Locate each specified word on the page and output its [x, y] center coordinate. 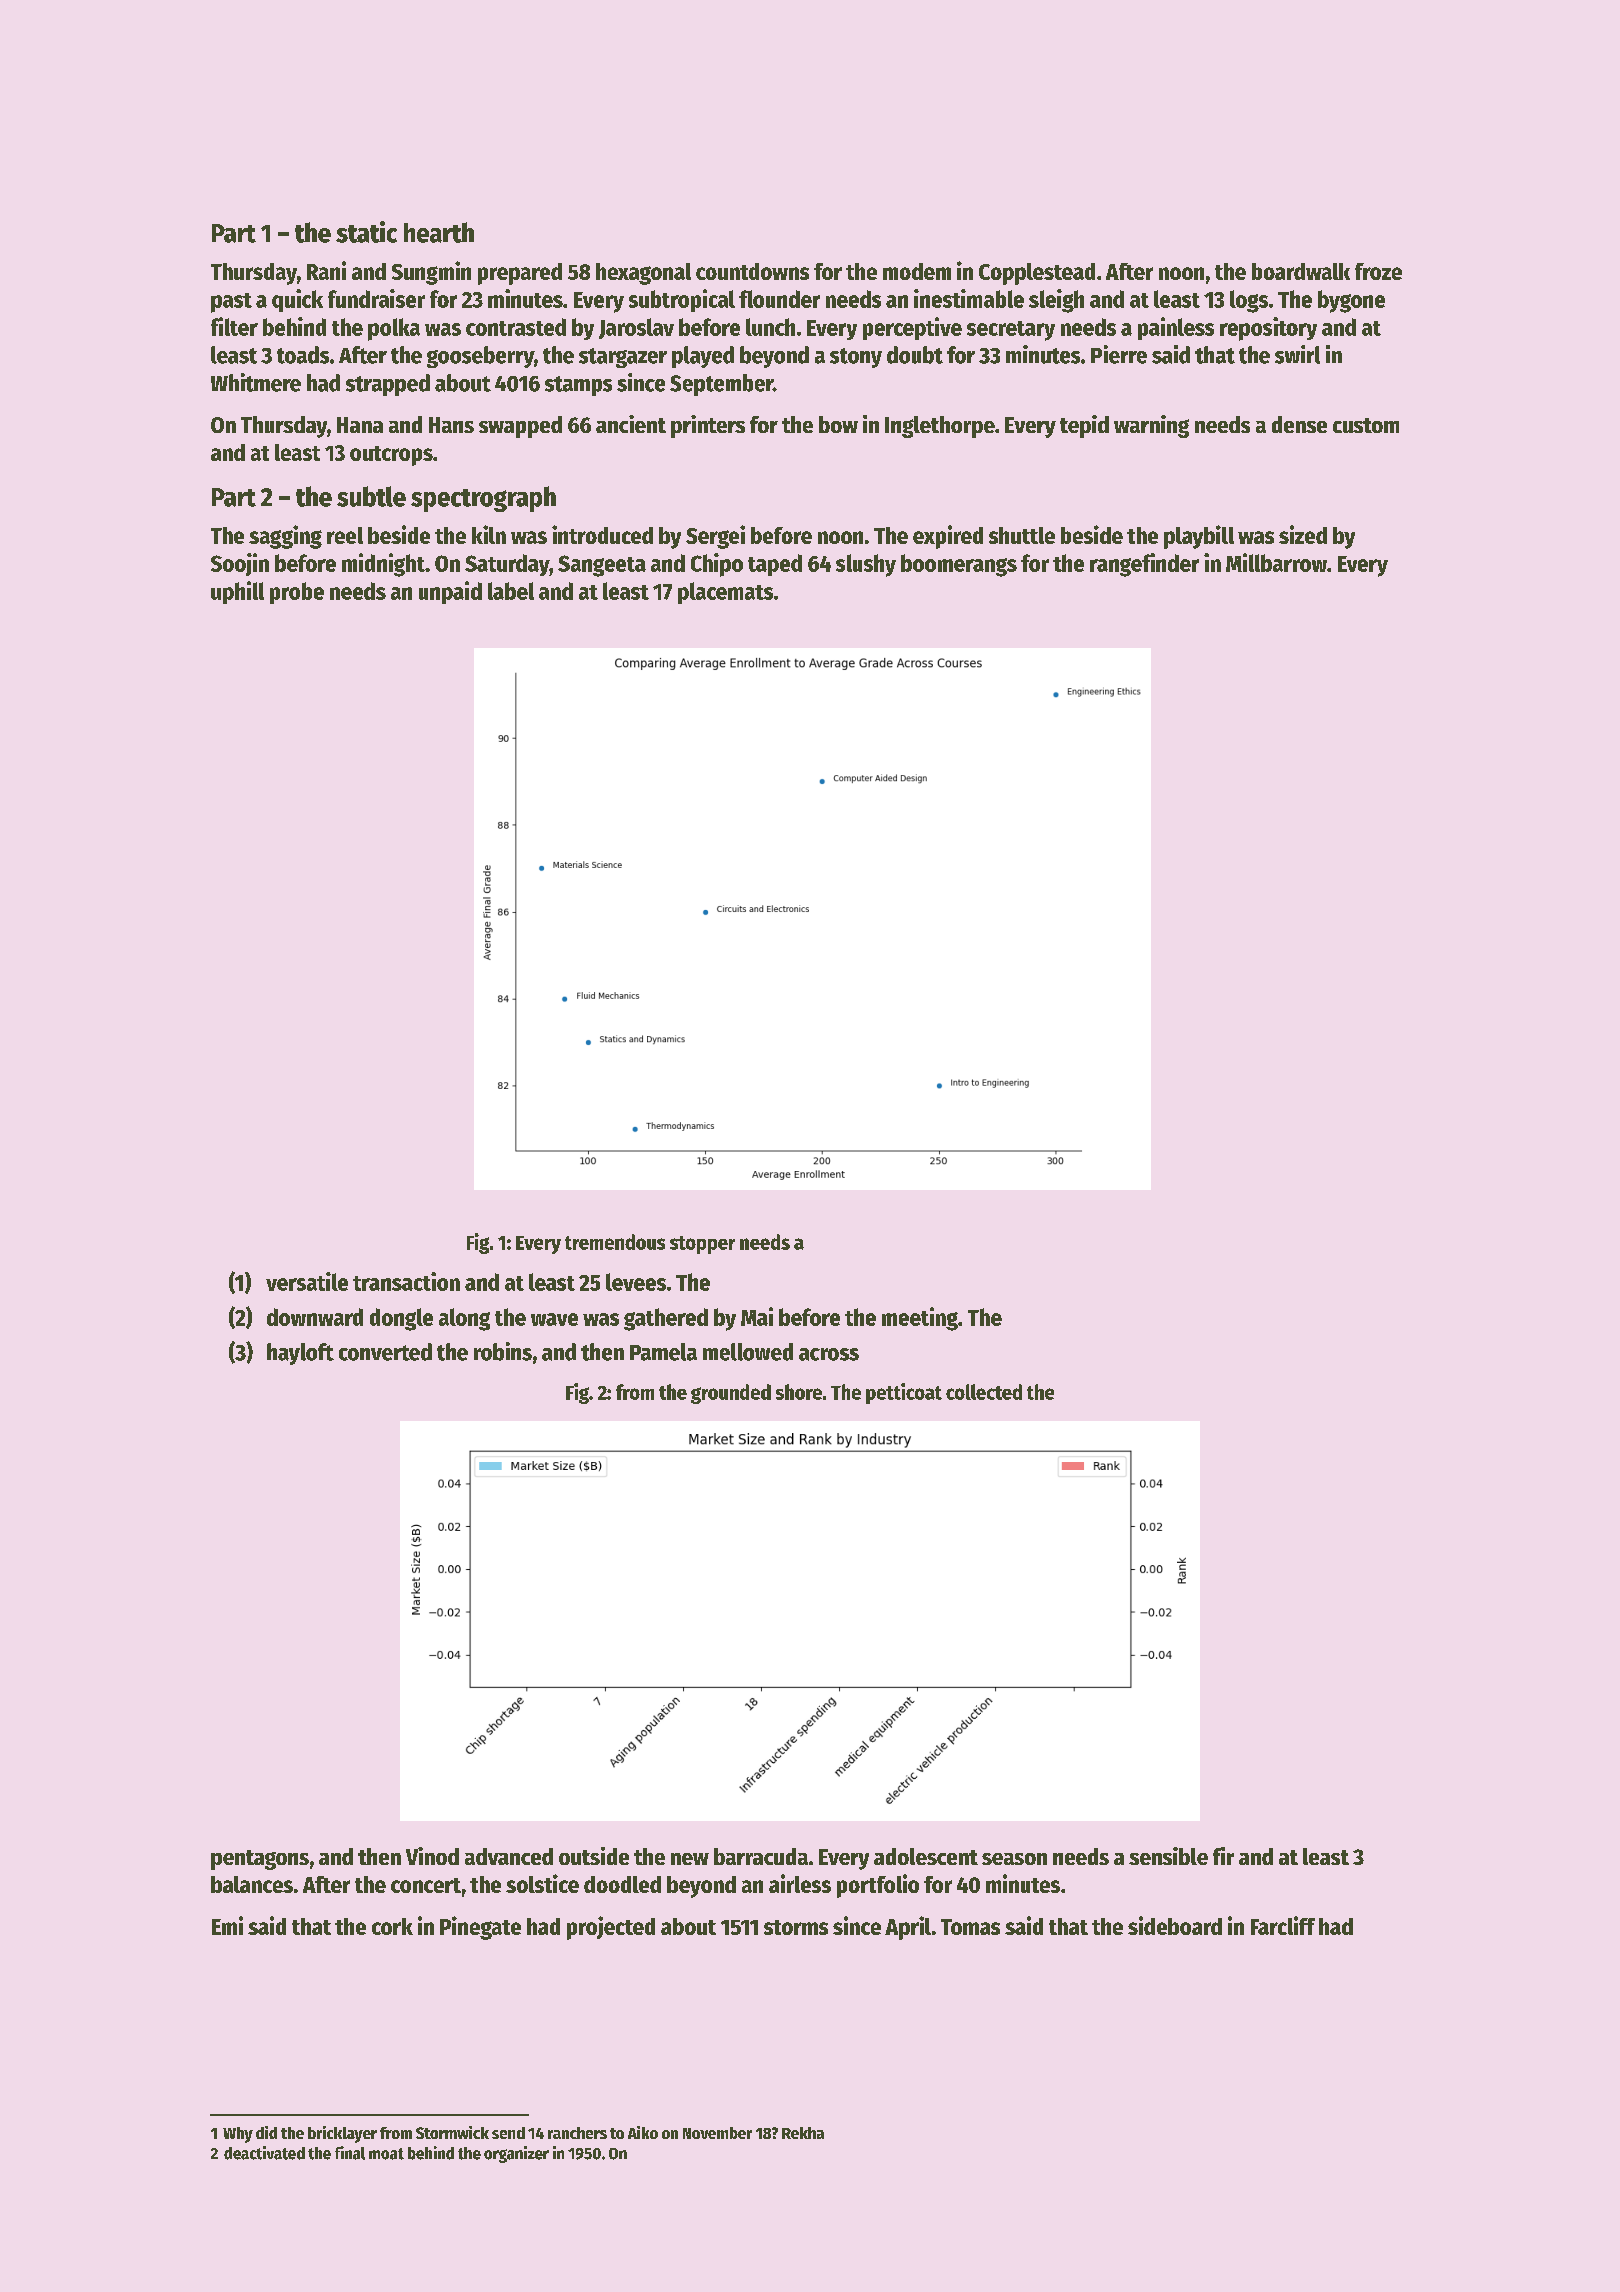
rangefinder [1144, 565]
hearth [439, 232]
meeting [920, 1319]
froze [1378, 271]
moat [386, 2154]
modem [917, 271]
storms [796, 1927]
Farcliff [1283, 1925]
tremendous [615, 1242]
